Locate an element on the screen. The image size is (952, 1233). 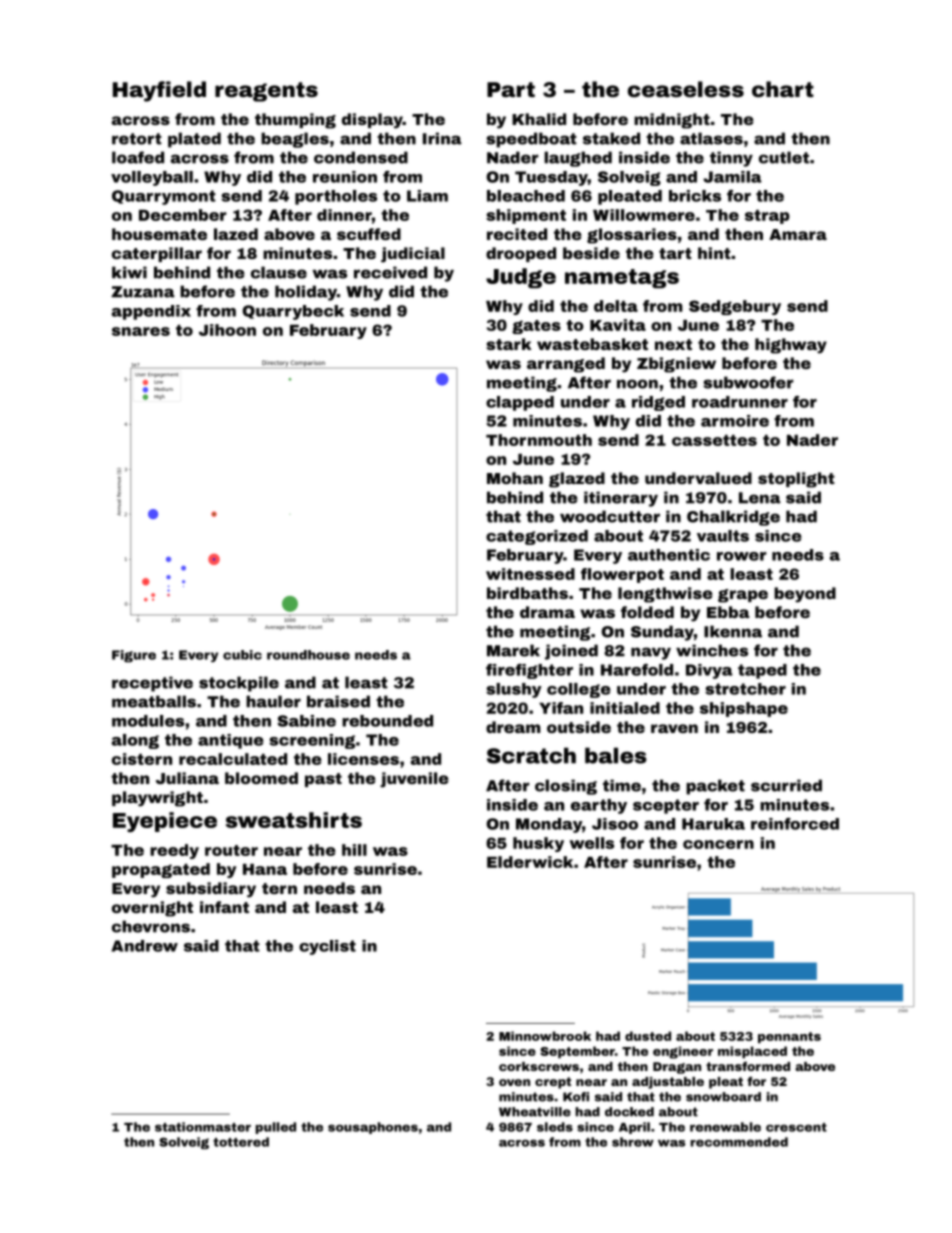
outside is located at coordinates (579, 727).
